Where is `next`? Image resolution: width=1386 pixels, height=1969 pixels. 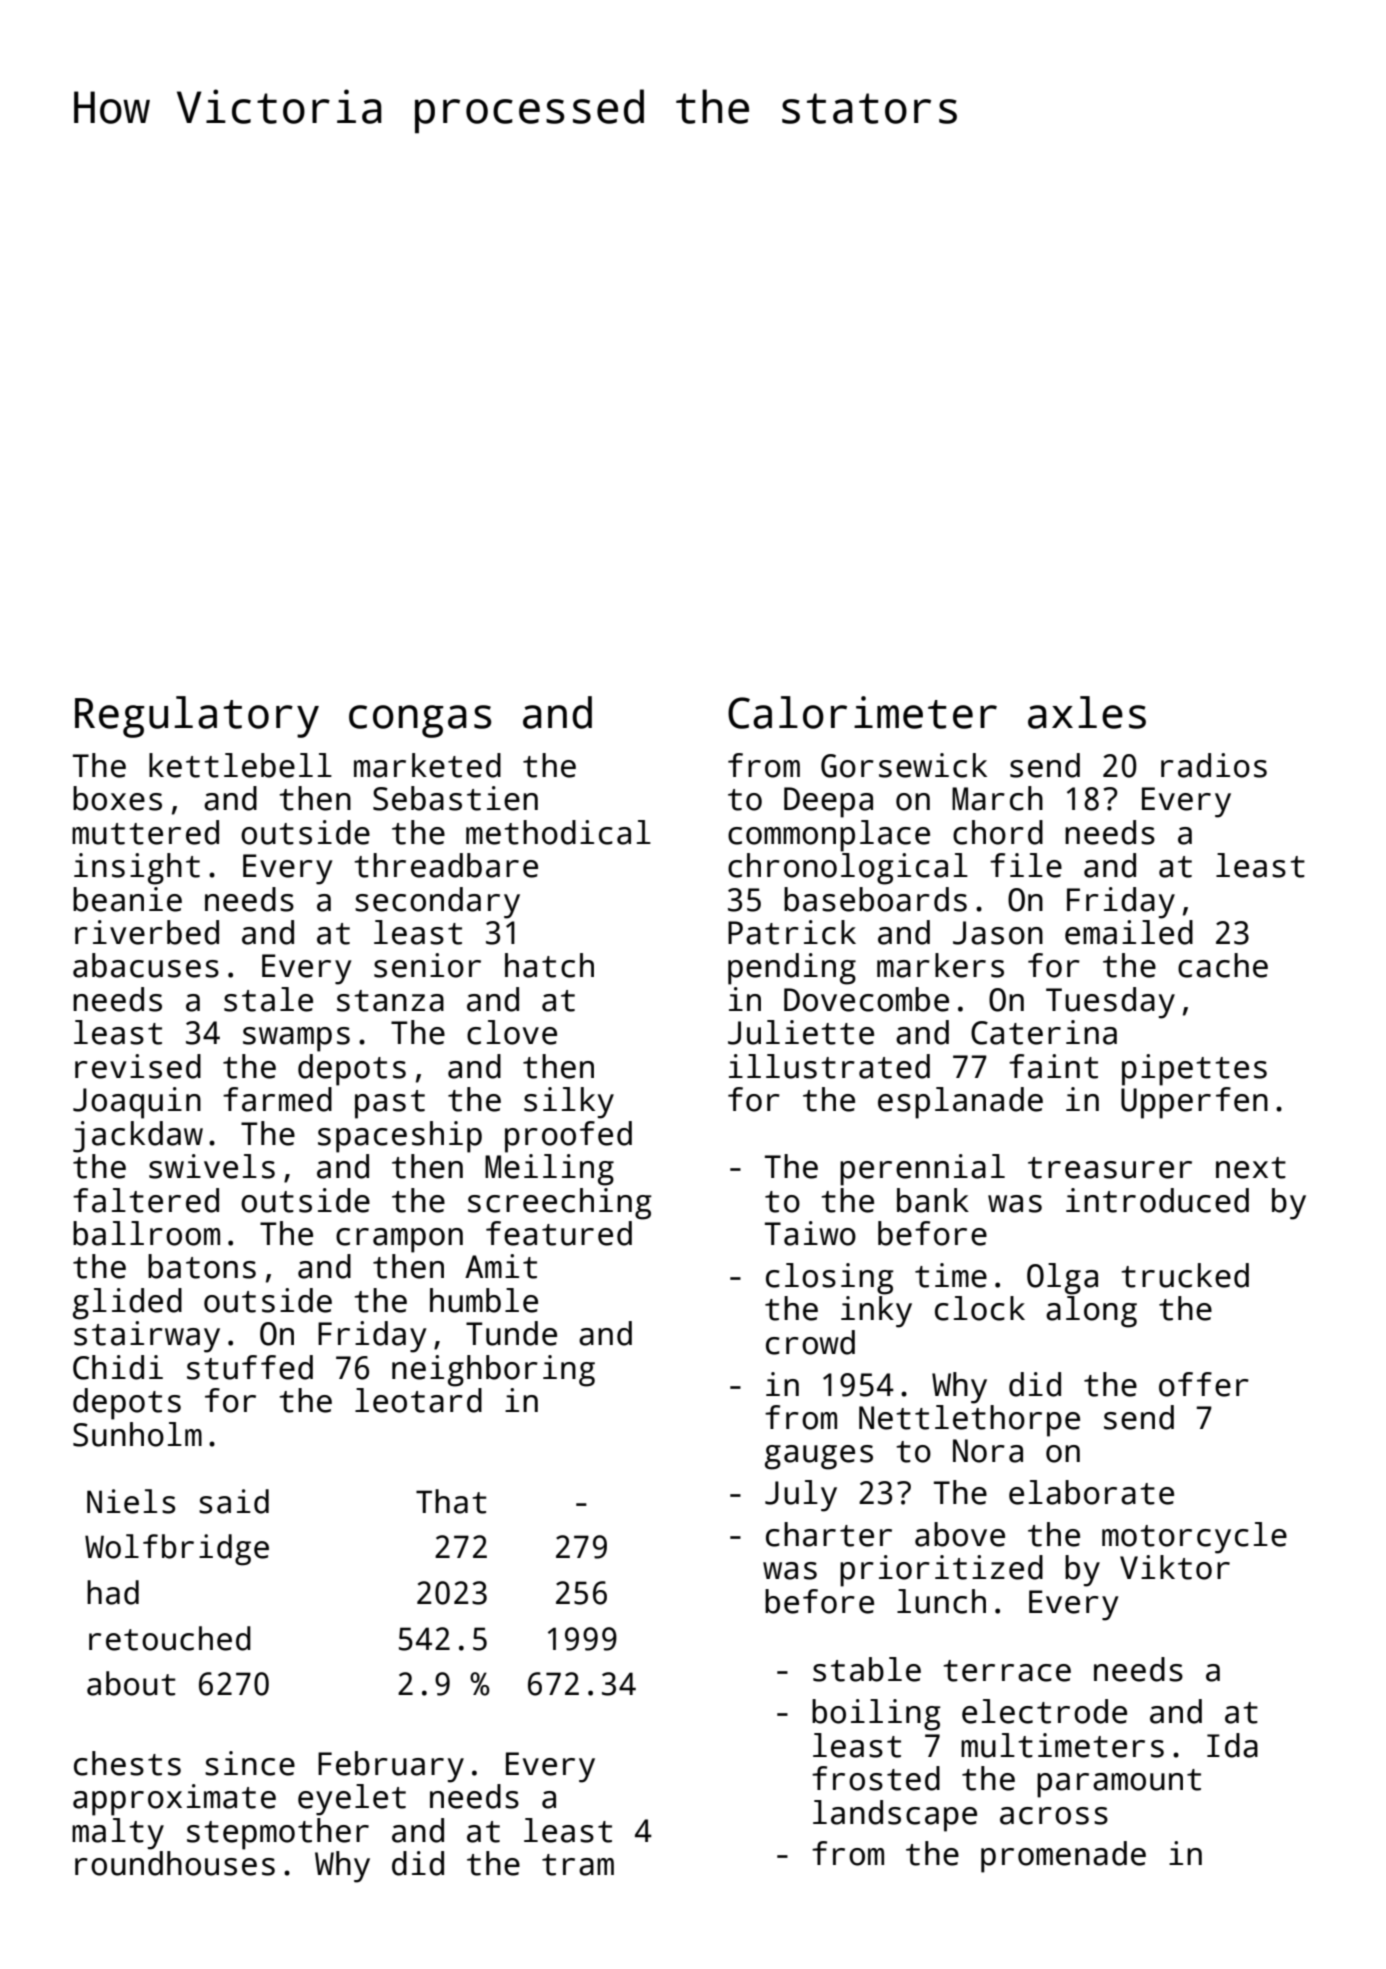 next is located at coordinates (1251, 1168).
